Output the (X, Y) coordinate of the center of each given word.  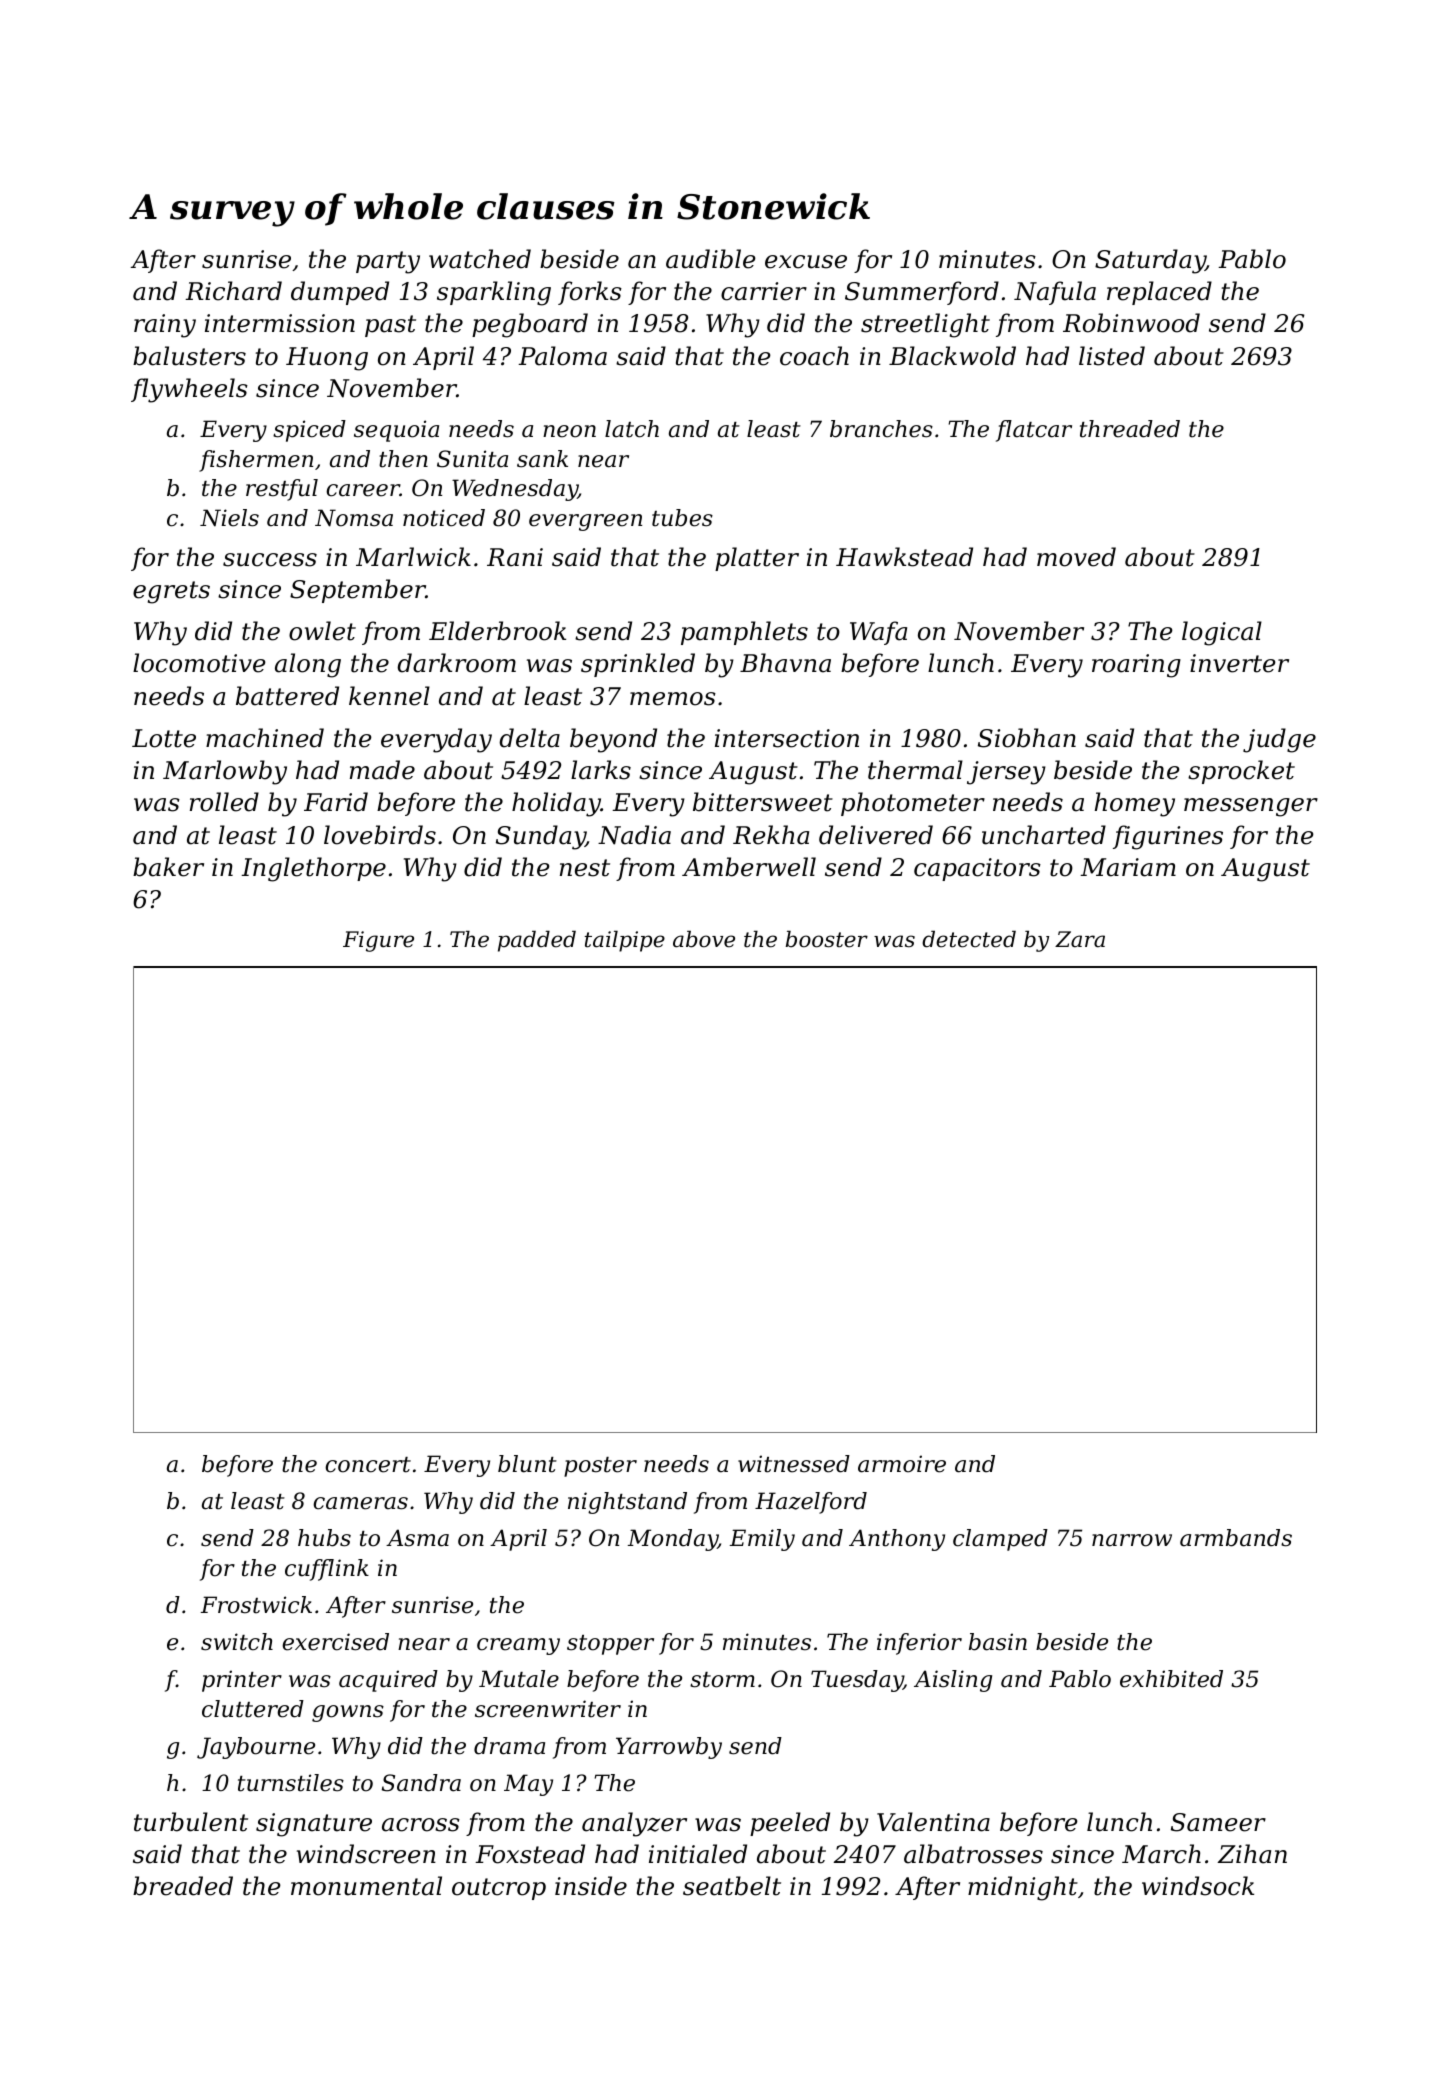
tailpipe (625, 941)
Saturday (1150, 261)
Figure (378, 941)
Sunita (472, 459)
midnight (1023, 1888)
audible (711, 259)
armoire (902, 1464)
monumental (366, 1886)
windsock (1198, 1886)
